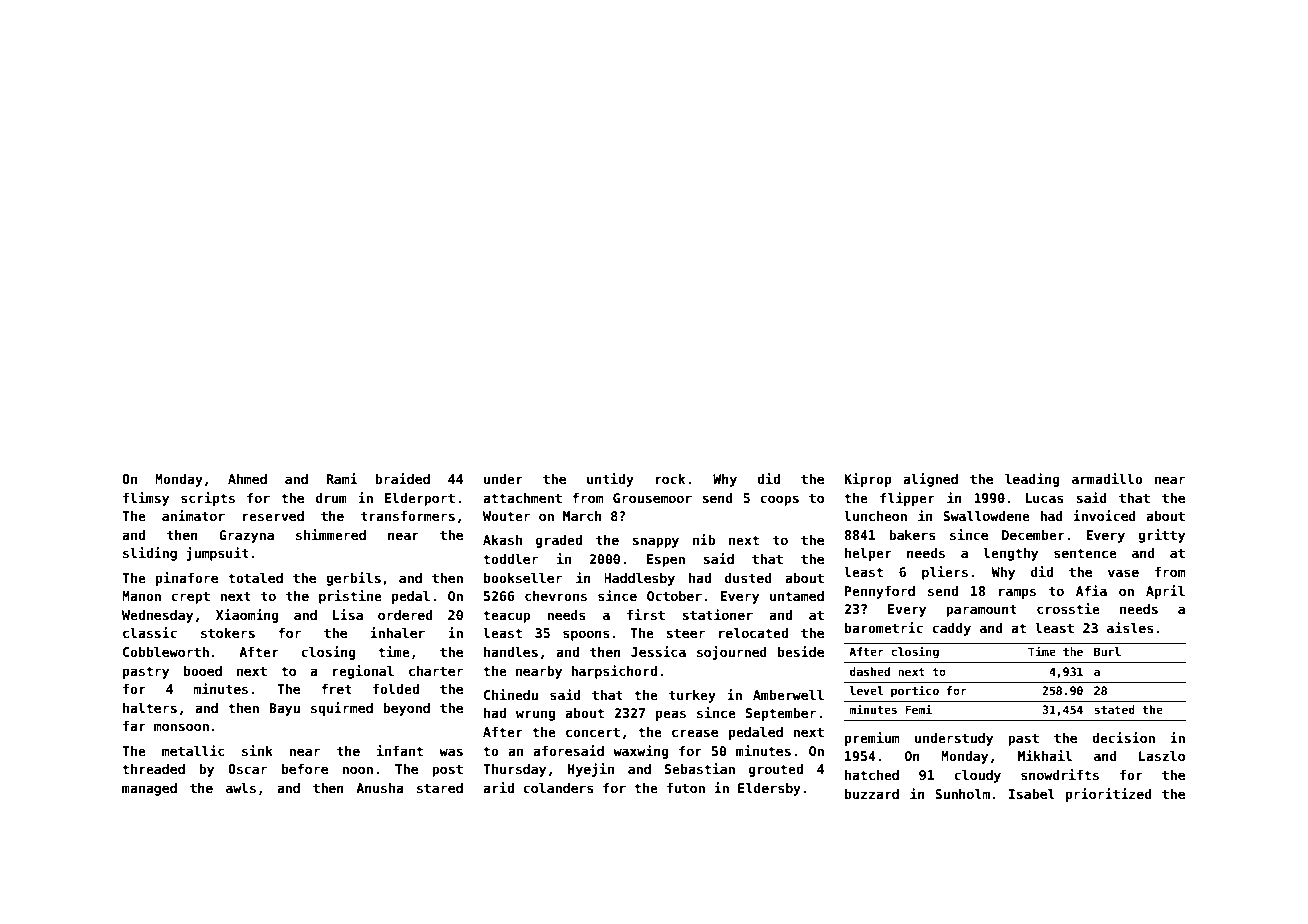 The width and height of the screenshot is (1308, 924). I want to click on April, so click(1165, 592).
